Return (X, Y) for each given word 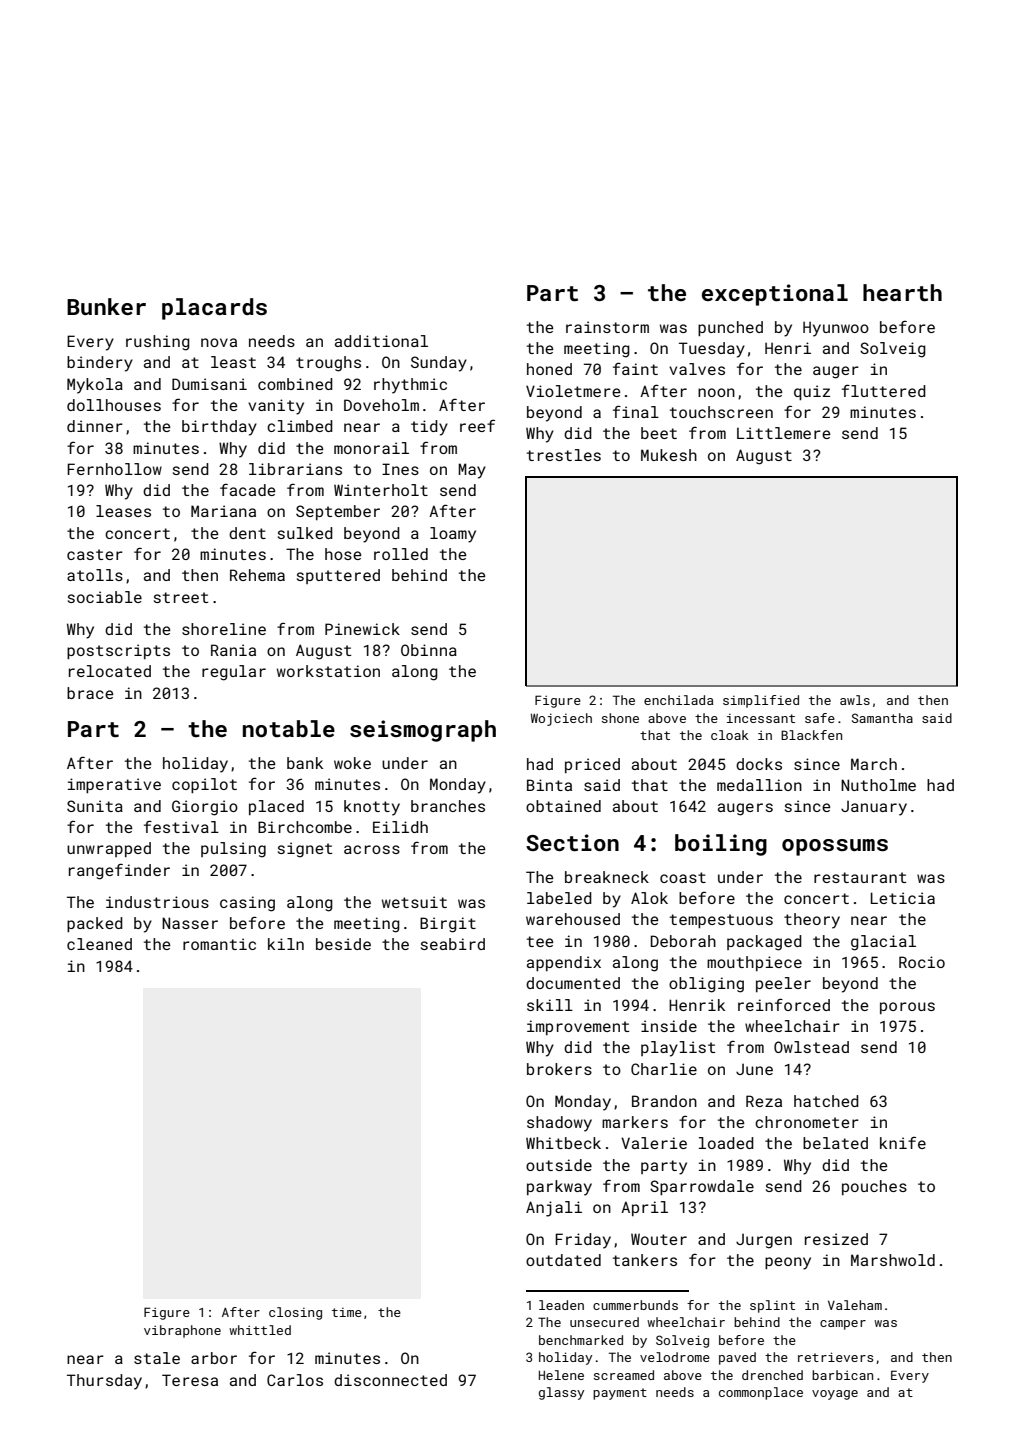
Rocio (922, 962)
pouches (874, 1187)
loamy (453, 535)
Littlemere (783, 433)
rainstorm (607, 327)
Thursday (104, 1382)
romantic (219, 944)
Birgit (448, 925)
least (233, 362)
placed (276, 807)
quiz (812, 392)
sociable (105, 597)
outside (559, 1165)
